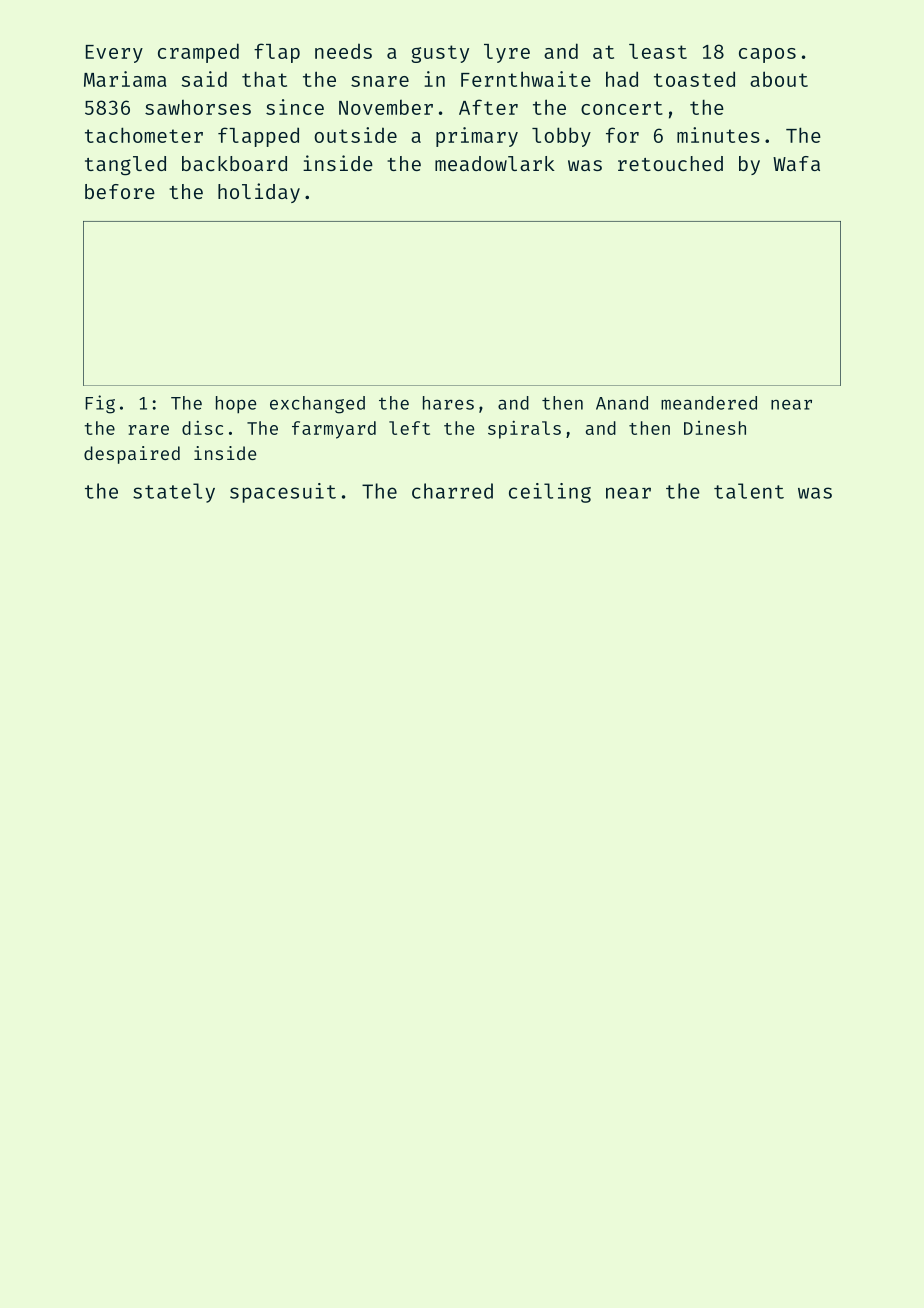 This screenshot has width=924, height=1308. Describe the element at coordinates (380, 81) in the screenshot. I see `snare` at that location.
